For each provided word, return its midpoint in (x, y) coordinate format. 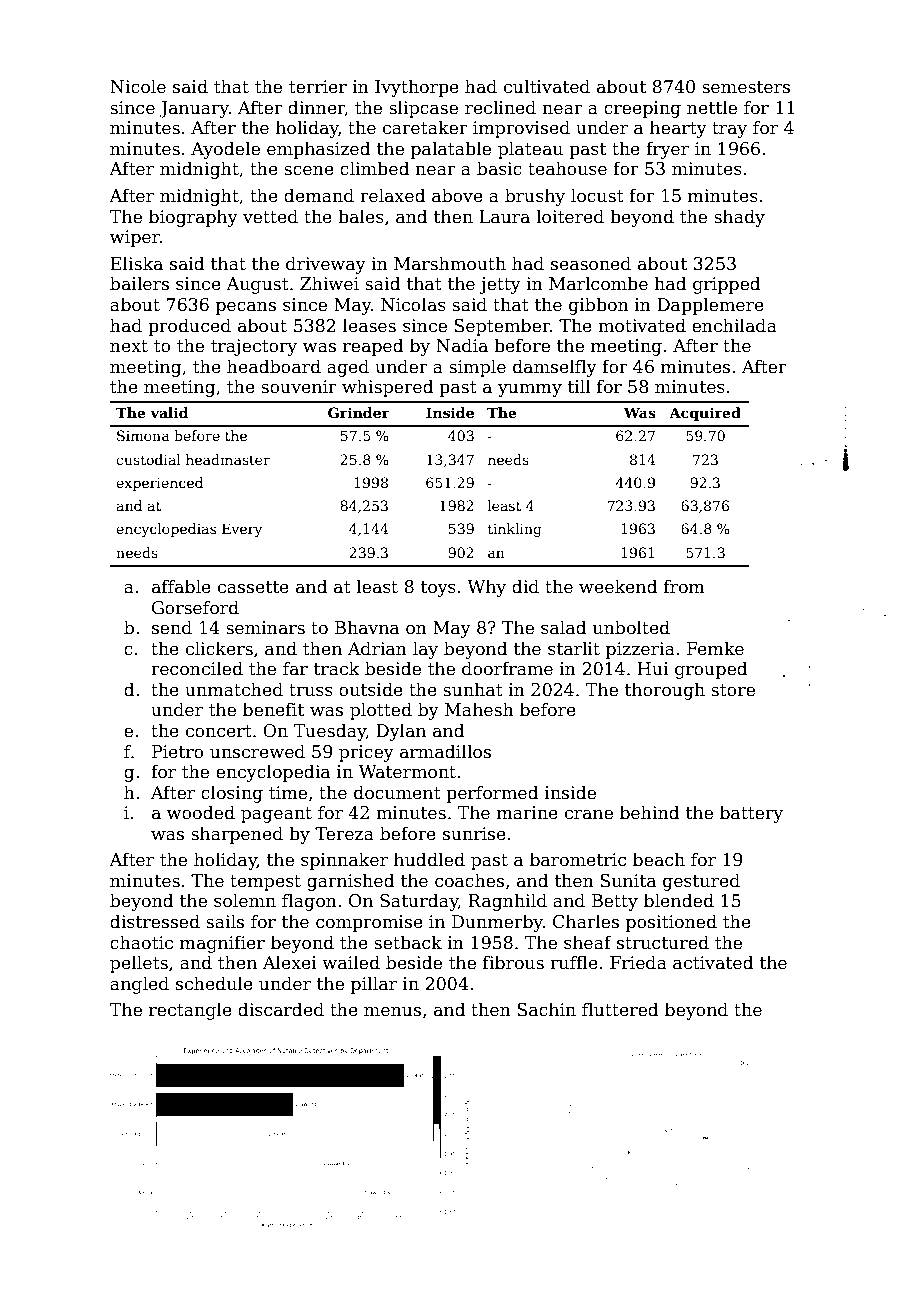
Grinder (359, 412)
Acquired (705, 414)
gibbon (599, 306)
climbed (375, 168)
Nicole (138, 86)
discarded (281, 1009)
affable (181, 586)
